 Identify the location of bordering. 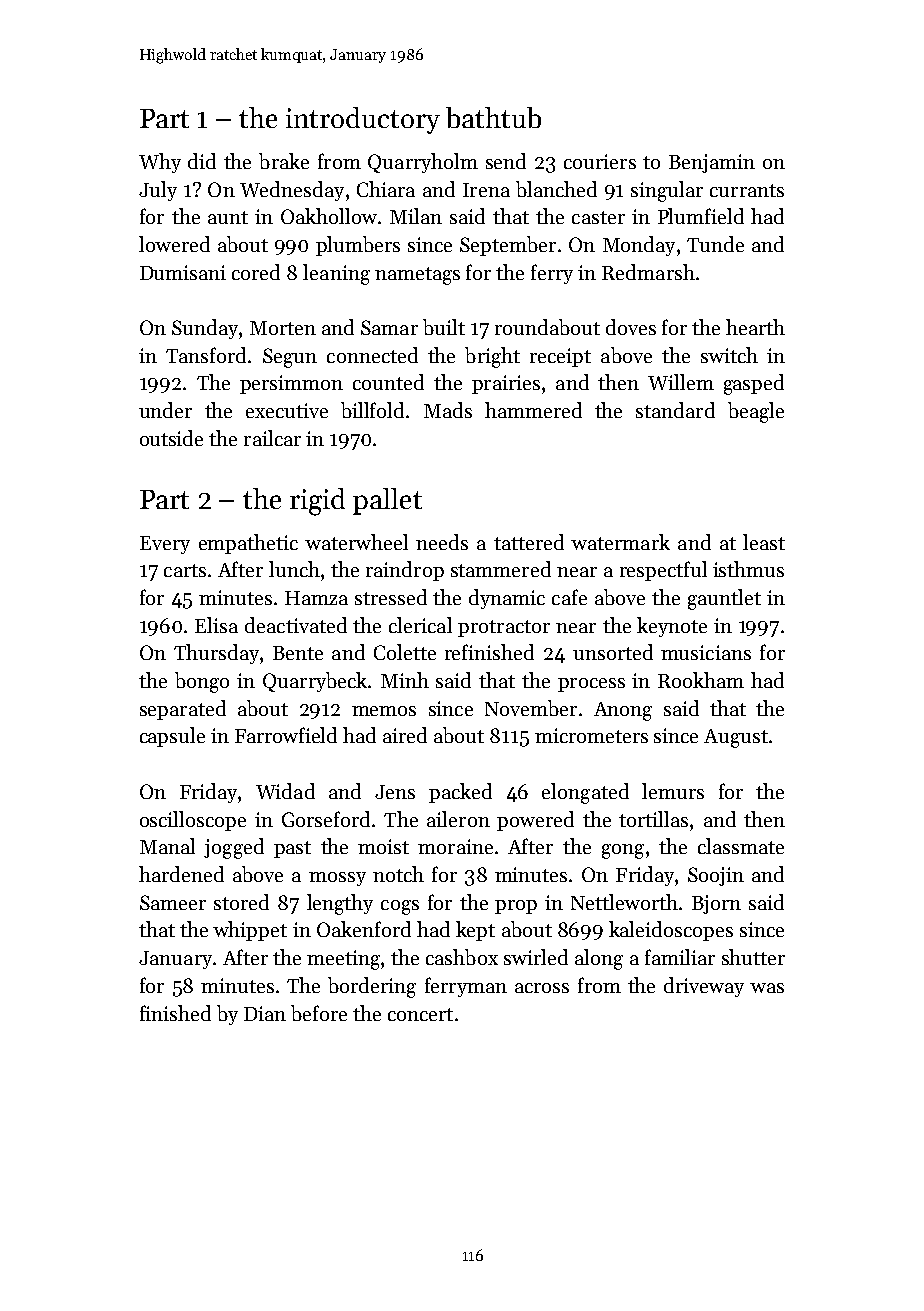
(372, 987).
